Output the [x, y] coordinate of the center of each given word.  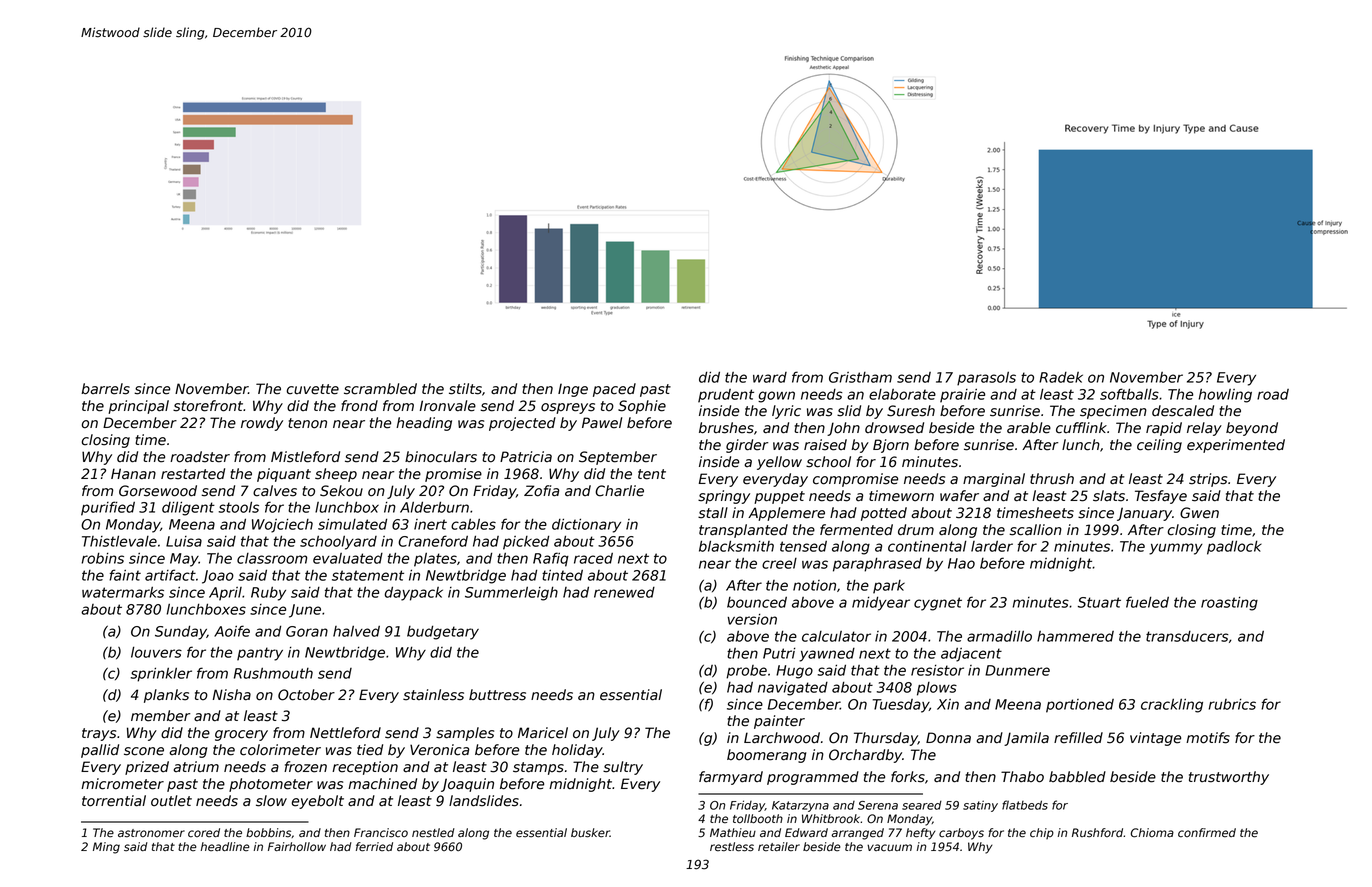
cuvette [313, 389]
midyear [881, 604]
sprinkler [161, 674]
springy [724, 497]
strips [1208, 480]
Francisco [381, 833]
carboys [961, 834]
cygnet [938, 604]
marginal [994, 480]
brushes [726, 428]
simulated [352, 524]
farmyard [731, 778]
